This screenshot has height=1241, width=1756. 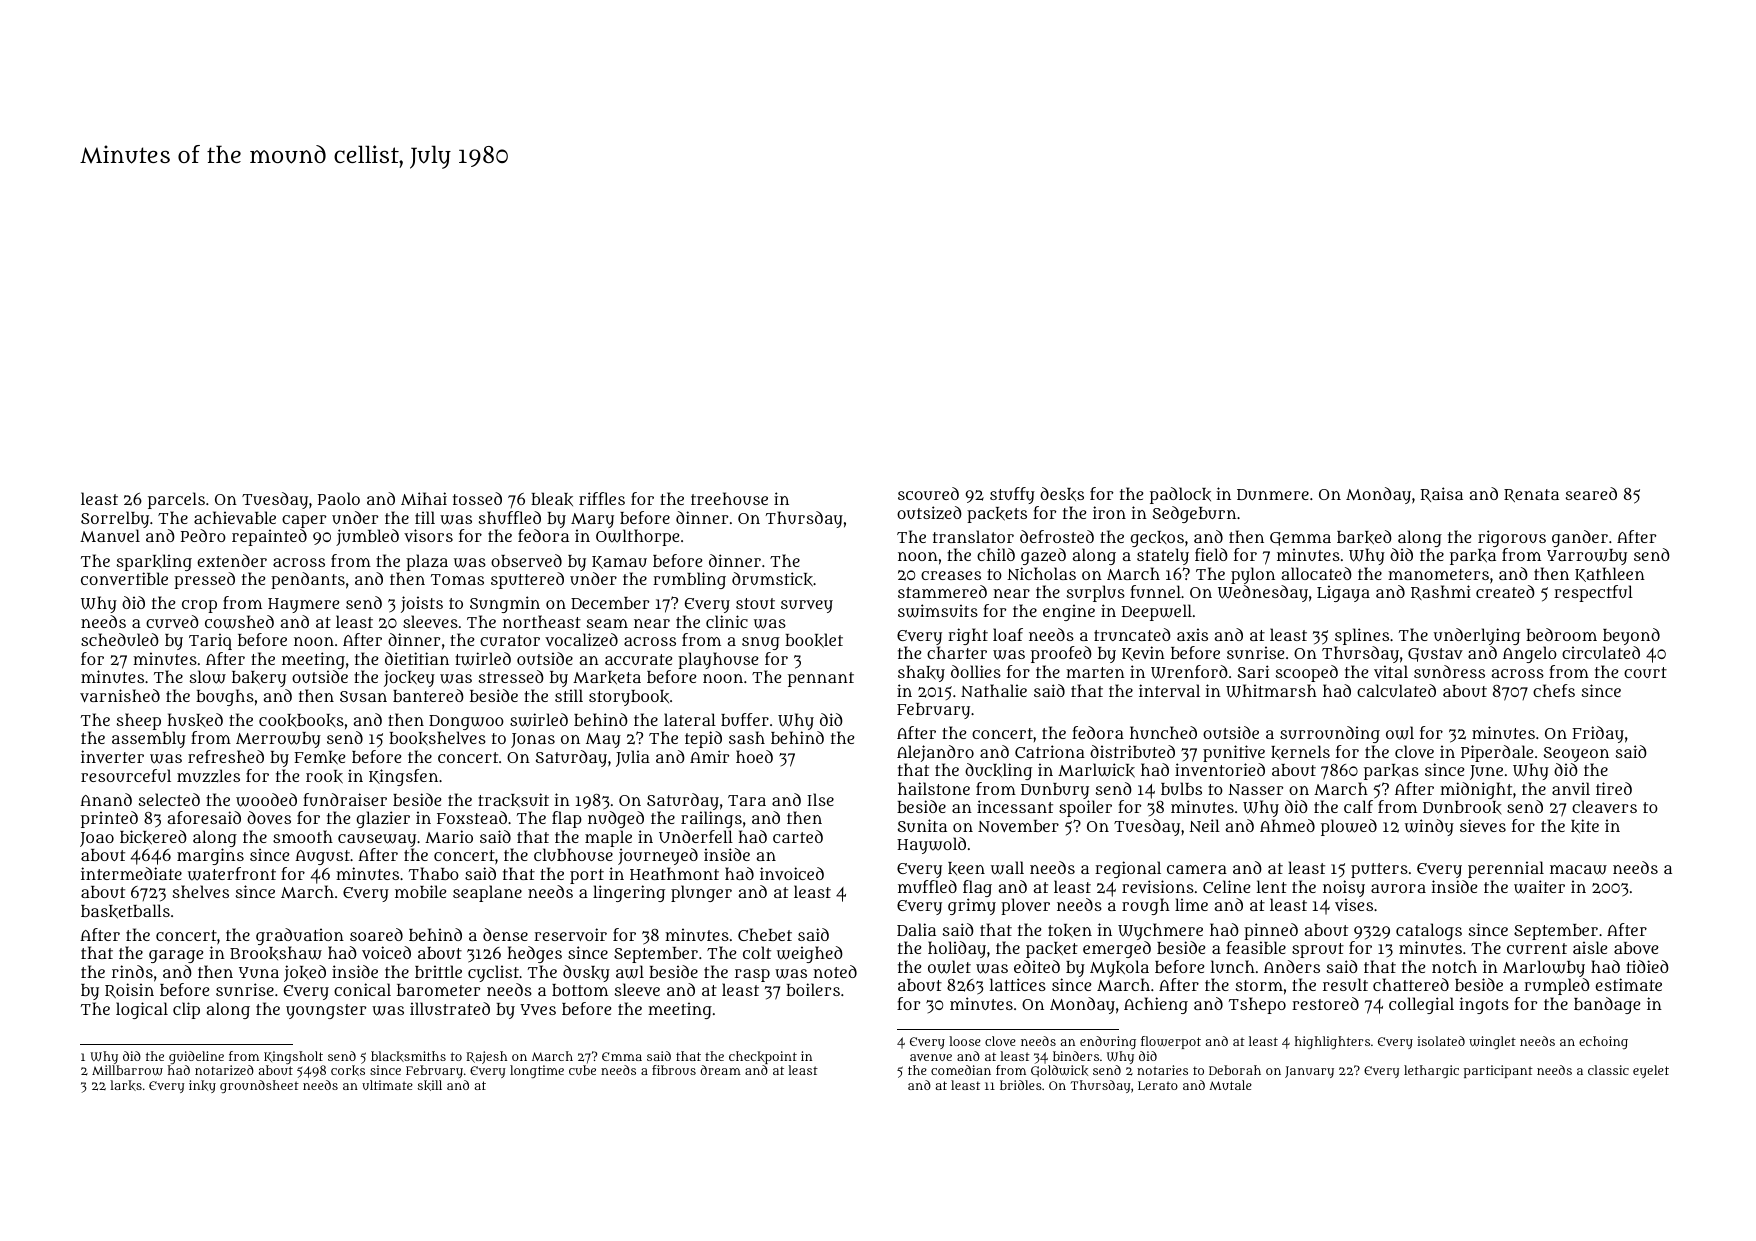 What do you see at coordinates (126, 1085) in the screenshot?
I see `larks` at bounding box center [126, 1085].
